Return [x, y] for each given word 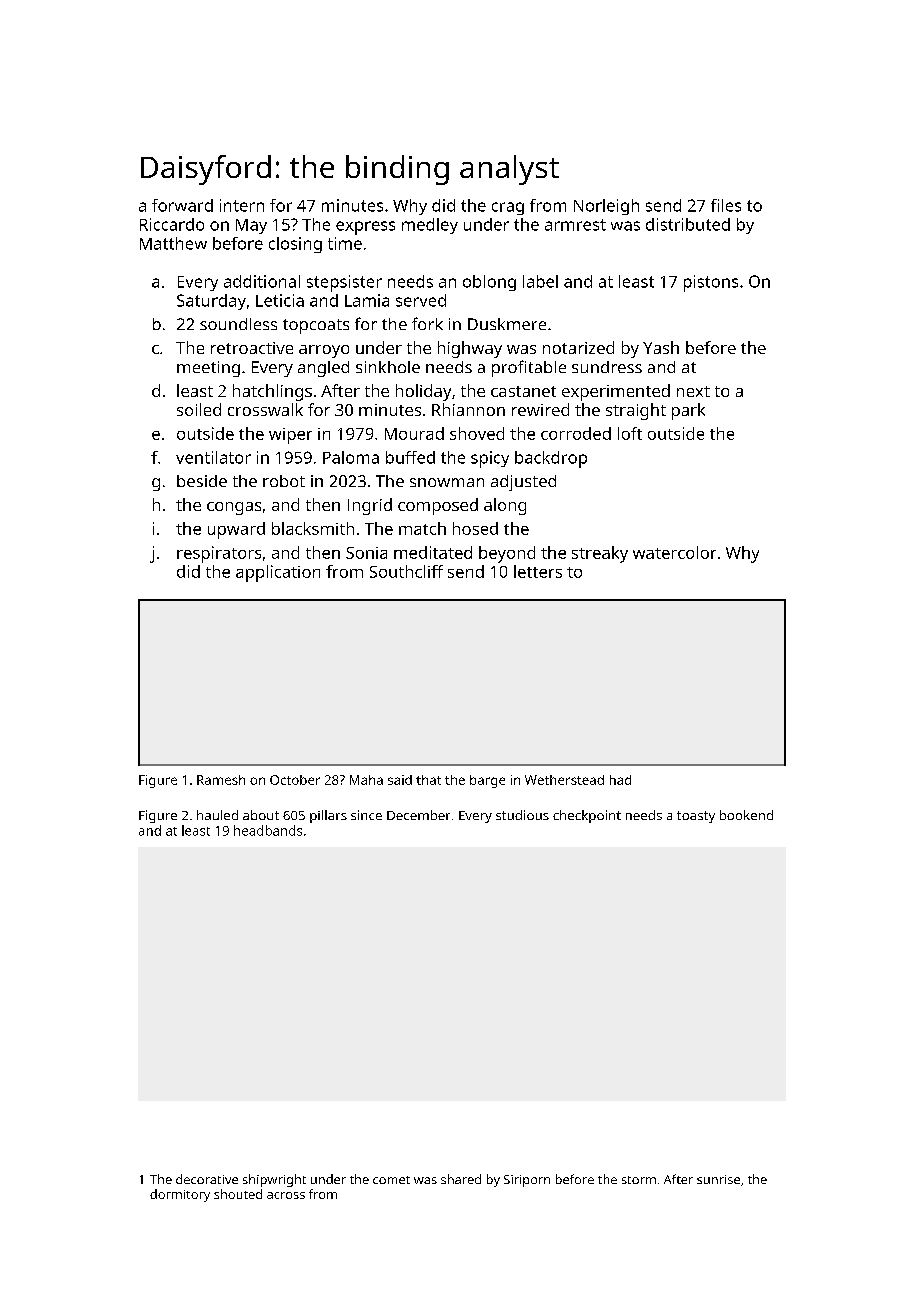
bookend [746, 815]
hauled [217, 815]
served [421, 300]
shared [461, 1179]
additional [262, 281]
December [418, 815]
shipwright [274, 1180]
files [726, 205]
